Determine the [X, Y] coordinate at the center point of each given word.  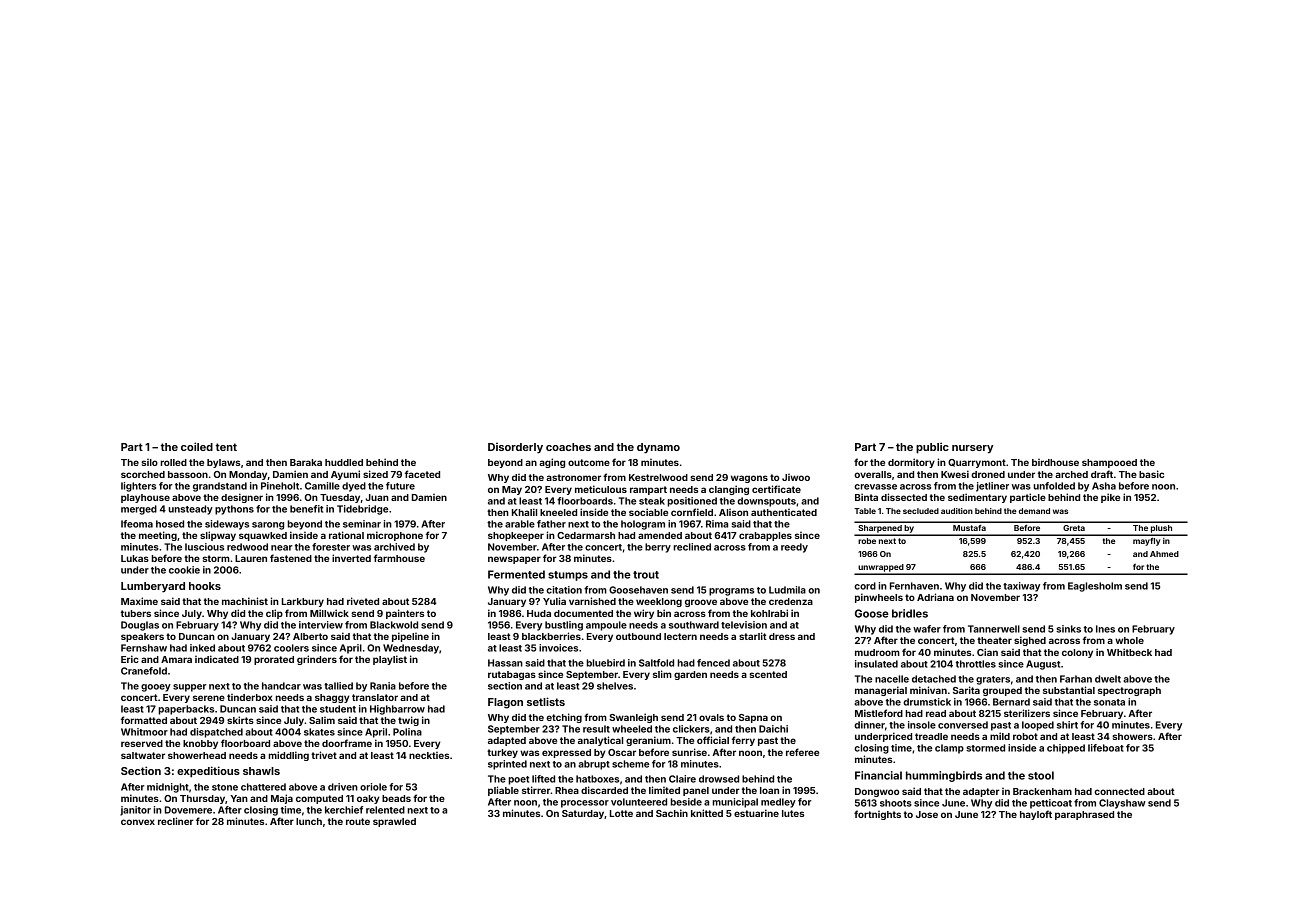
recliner [176, 821]
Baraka [306, 462]
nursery [973, 449]
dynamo [658, 448]
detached [934, 679]
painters [405, 614]
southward [694, 625]
